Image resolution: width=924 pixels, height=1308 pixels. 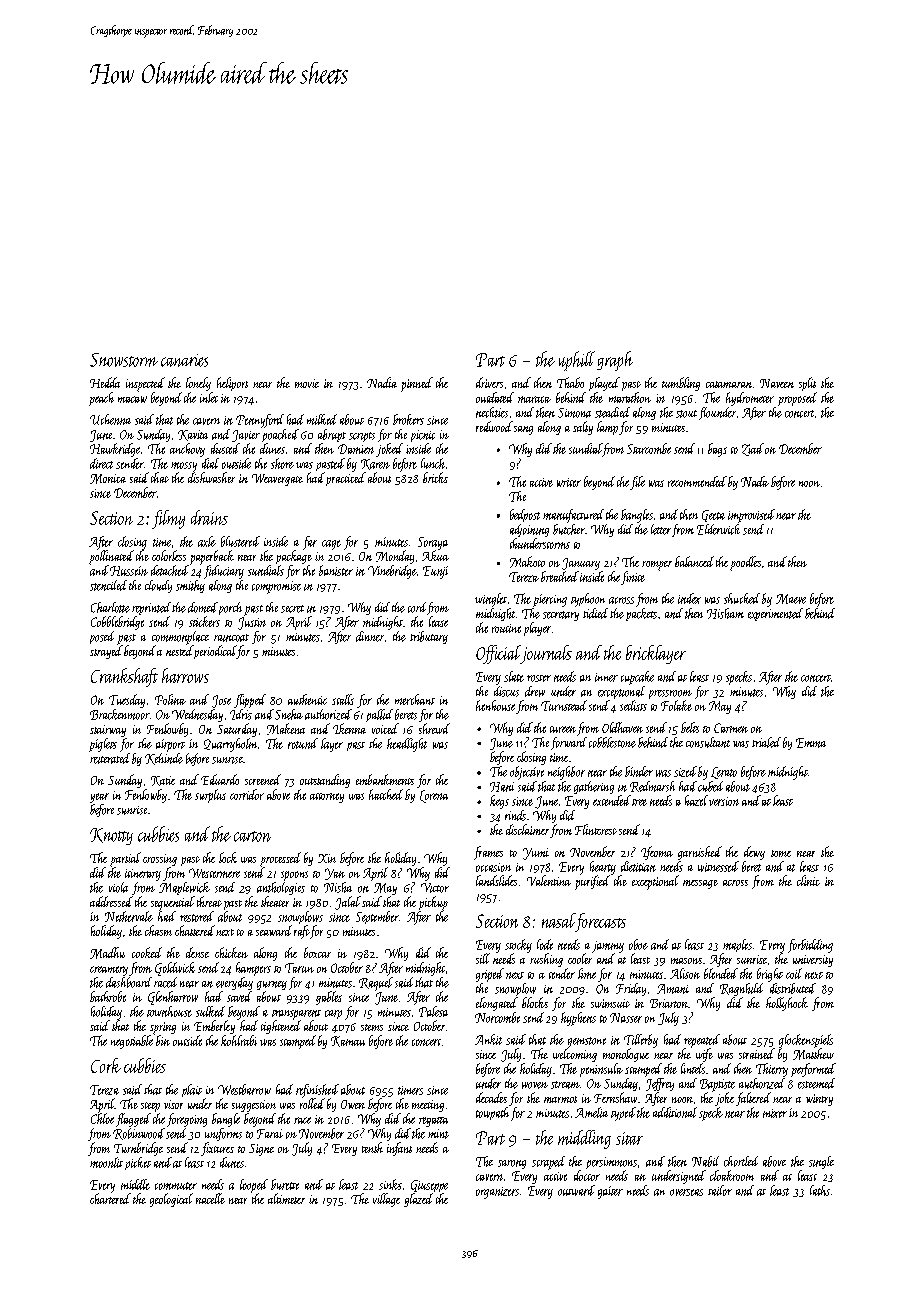 What do you see at coordinates (813, 1070) in the screenshot?
I see `performed` at bounding box center [813, 1070].
